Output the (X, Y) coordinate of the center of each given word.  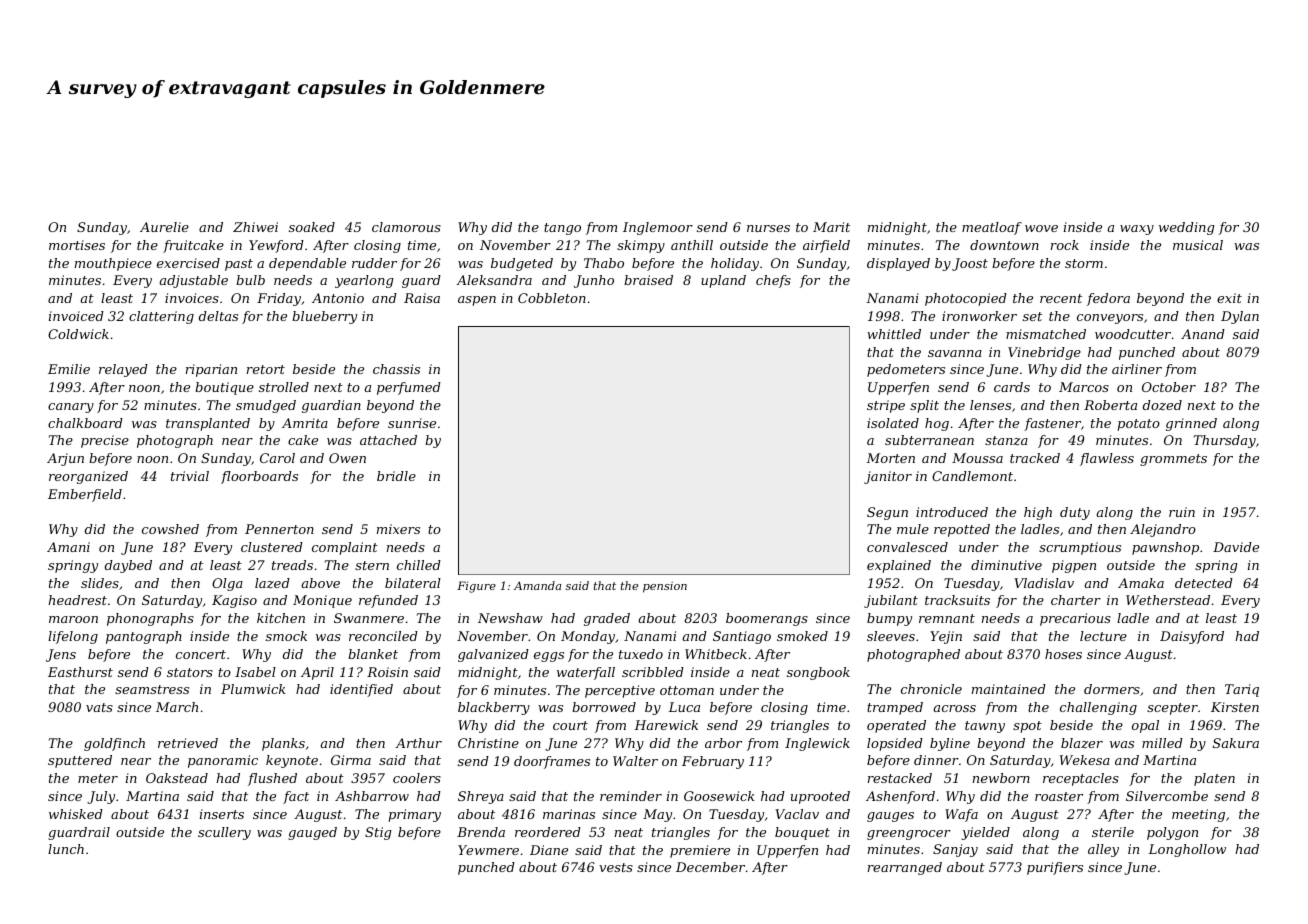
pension (665, 587)
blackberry (494, 708)
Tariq (1242, 690)
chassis (396, 369)
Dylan (1240, 317)
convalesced (907, 547)
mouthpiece (113, 264)
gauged (312, 833)
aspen (477, 301)
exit (1229, 298)
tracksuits (957, 600)
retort (266, 369)
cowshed (170, 529)
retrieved (188, 743)
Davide (1236, 547)
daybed (128, 566)
